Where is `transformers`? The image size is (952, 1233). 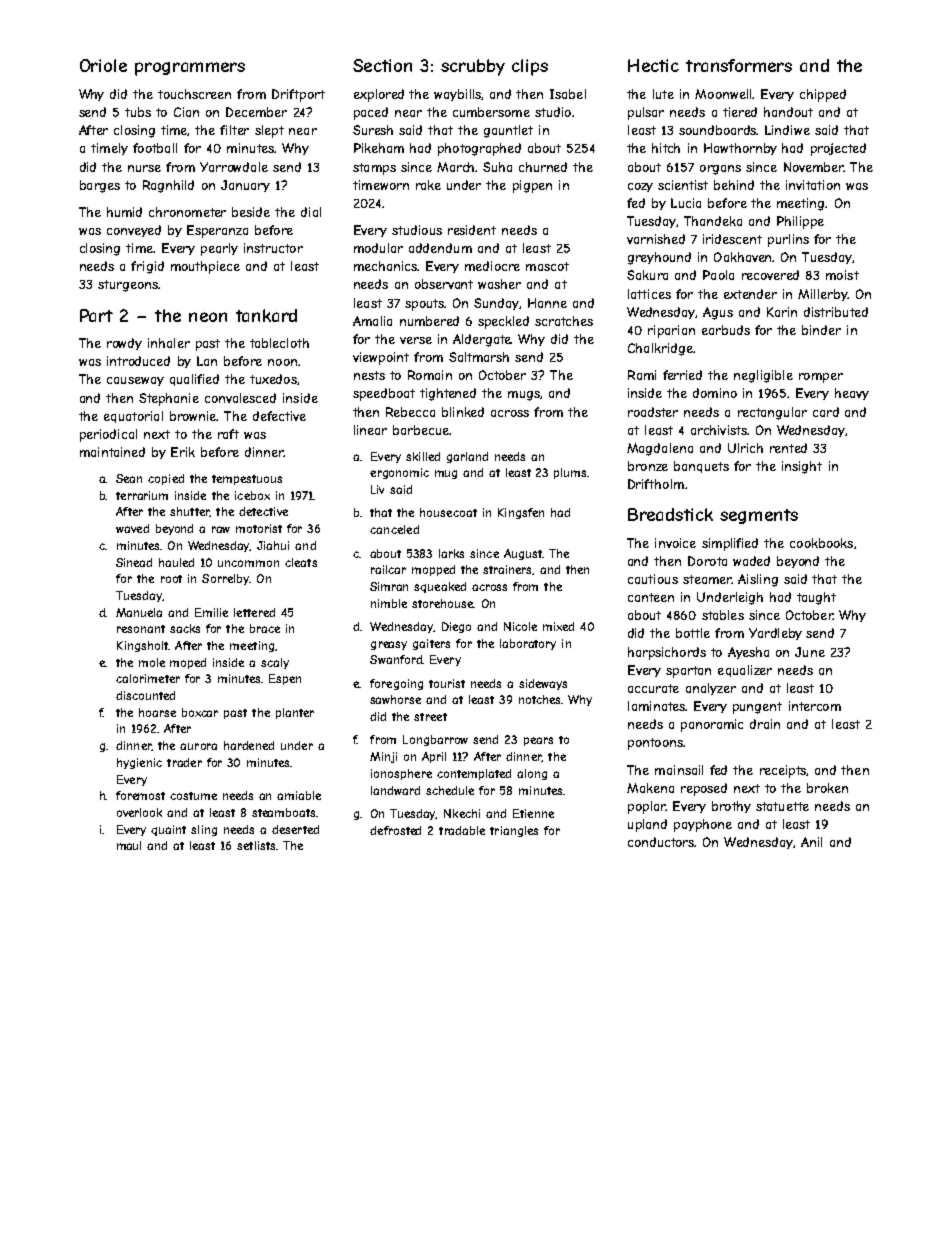
transformers is located at coordinates (739, 65).
